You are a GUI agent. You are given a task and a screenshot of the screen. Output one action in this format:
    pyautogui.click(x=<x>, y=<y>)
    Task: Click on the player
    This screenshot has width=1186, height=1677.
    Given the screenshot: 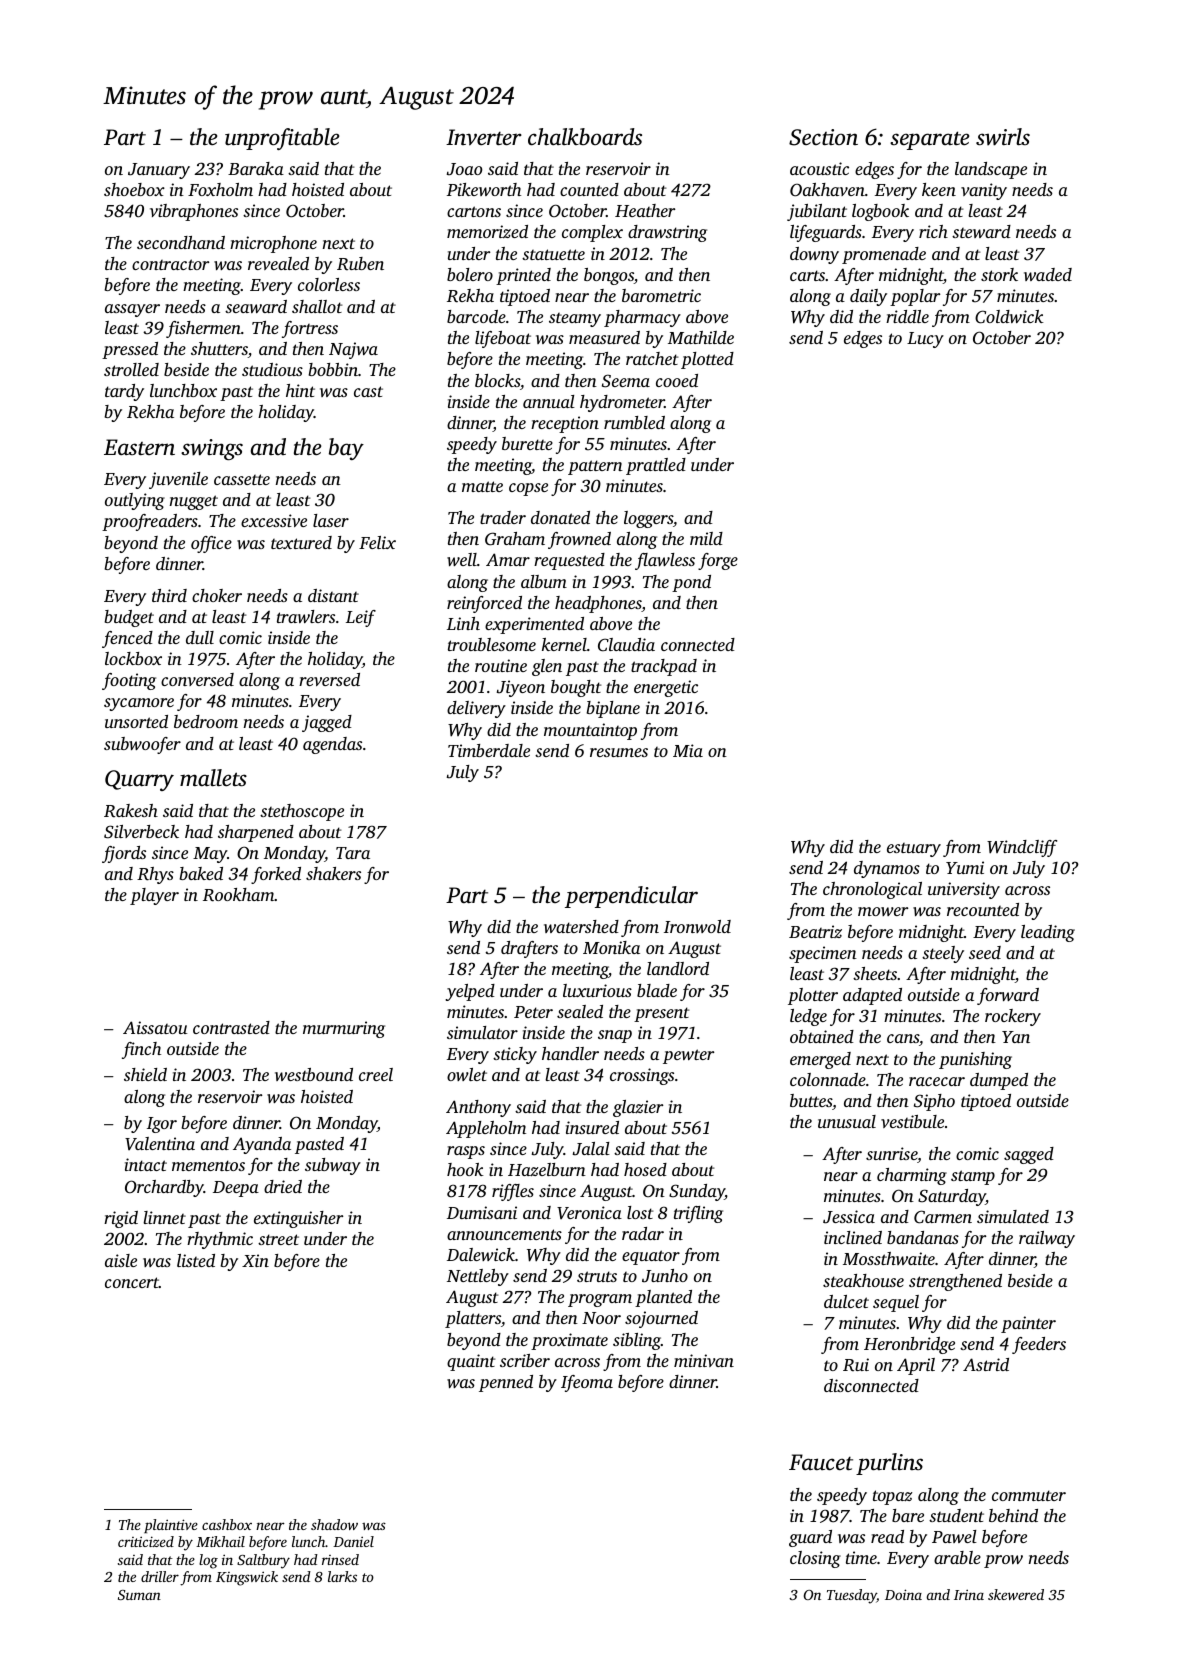 What is the action you would take?
    pyautogui.click(x=154, y=896)
